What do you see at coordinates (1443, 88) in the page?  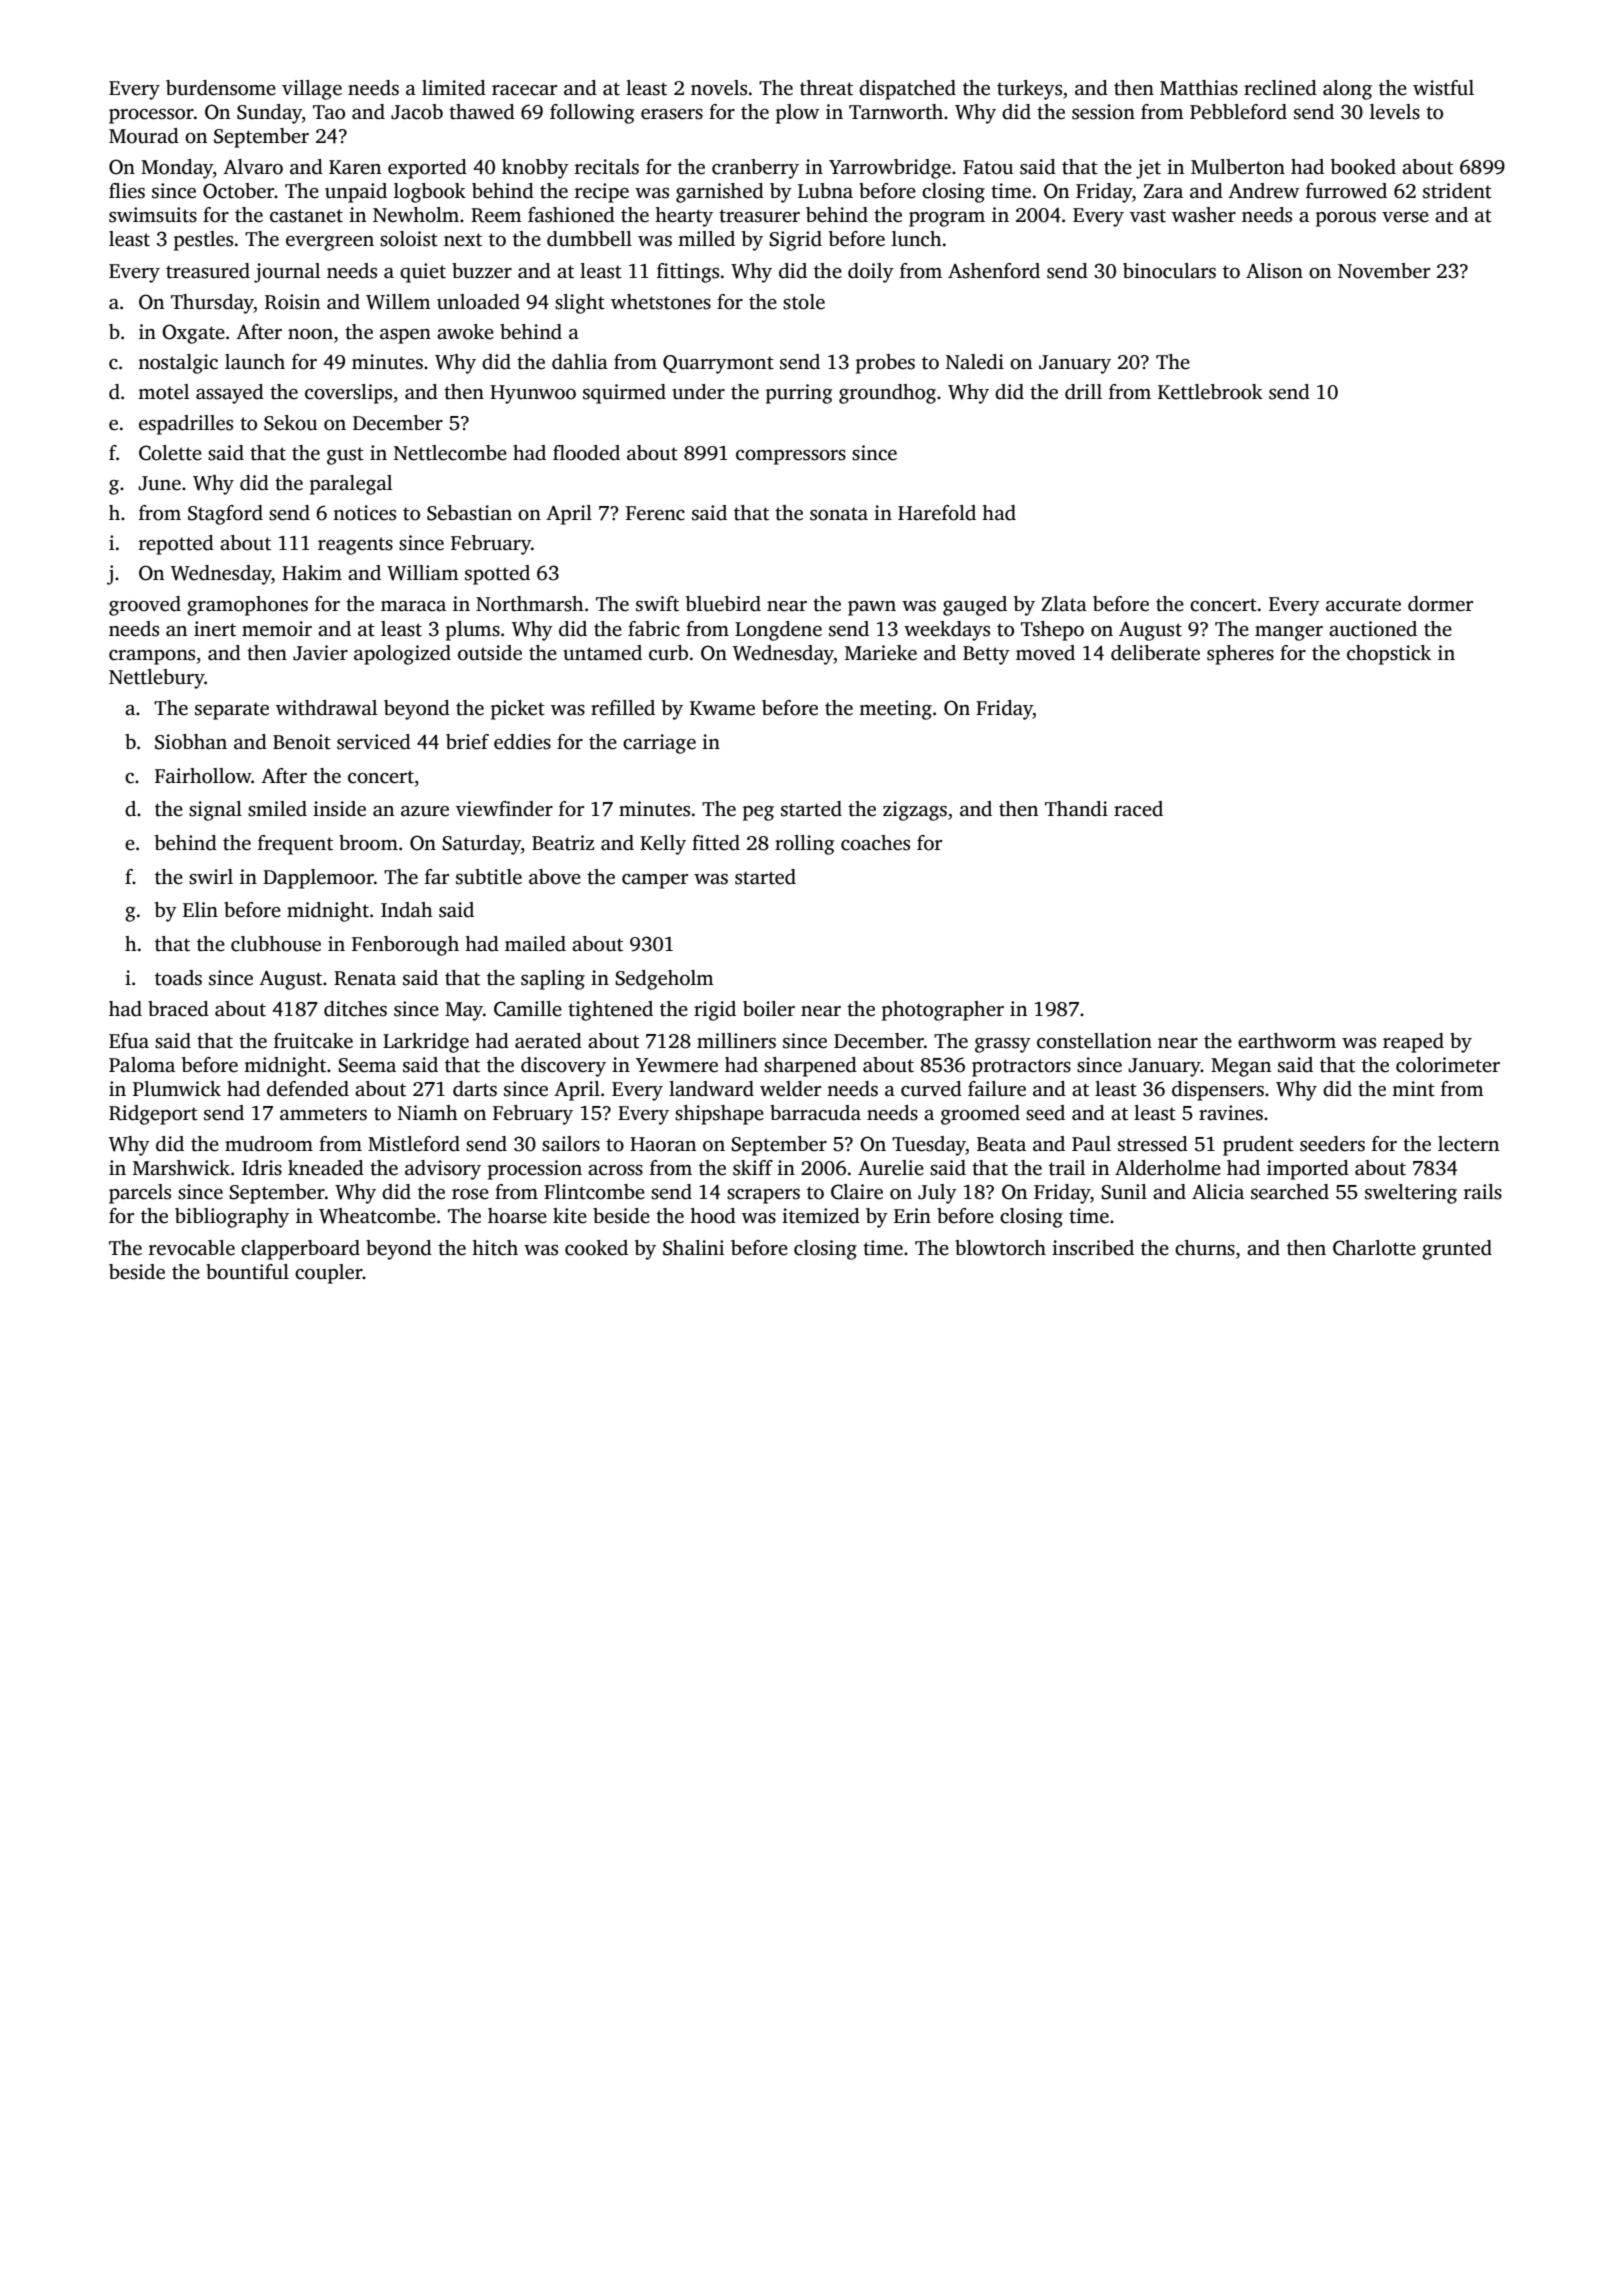 I see `wistful` at bounding box center [1443, 88].
